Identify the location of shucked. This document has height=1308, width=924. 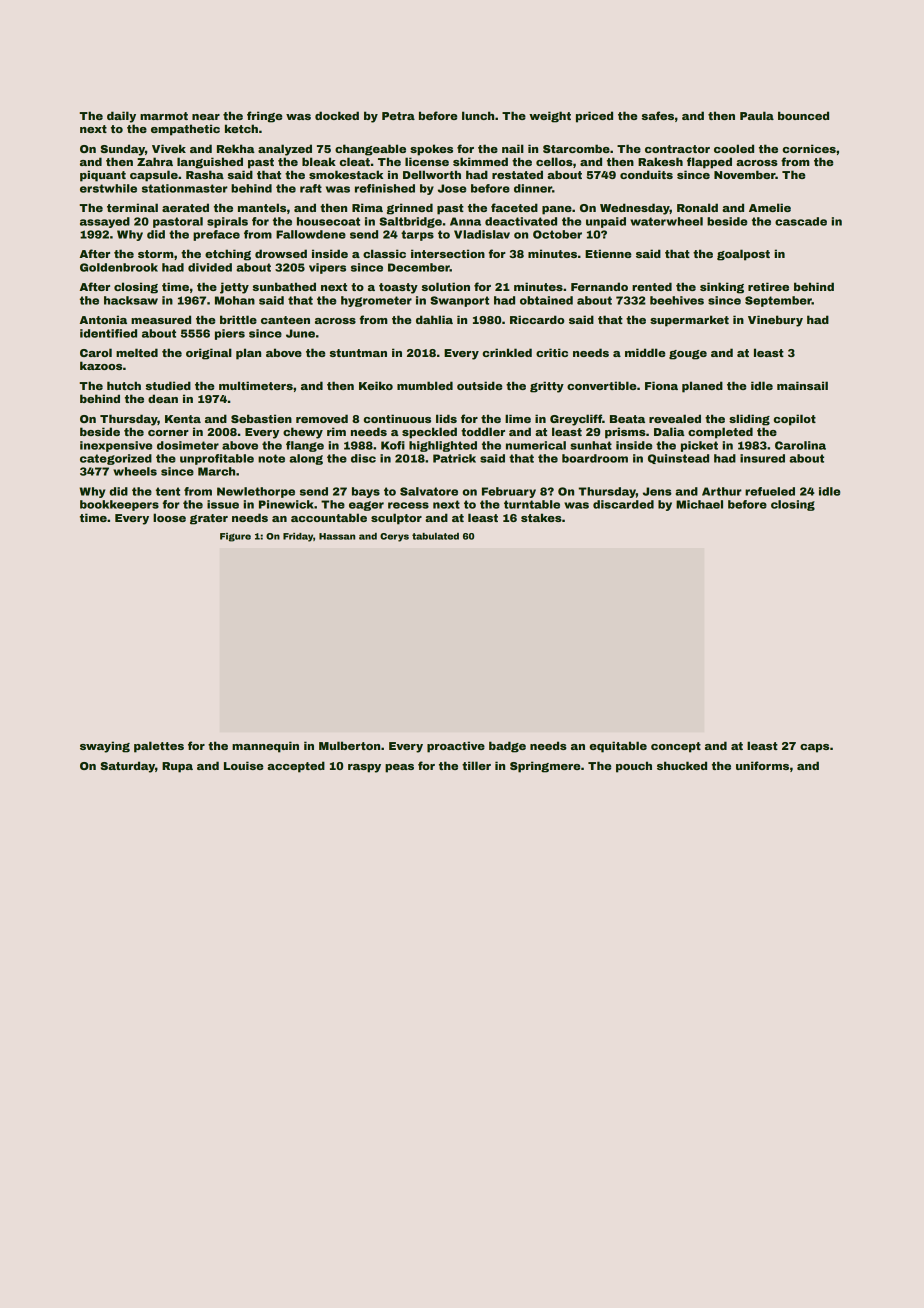
(682, 765).
